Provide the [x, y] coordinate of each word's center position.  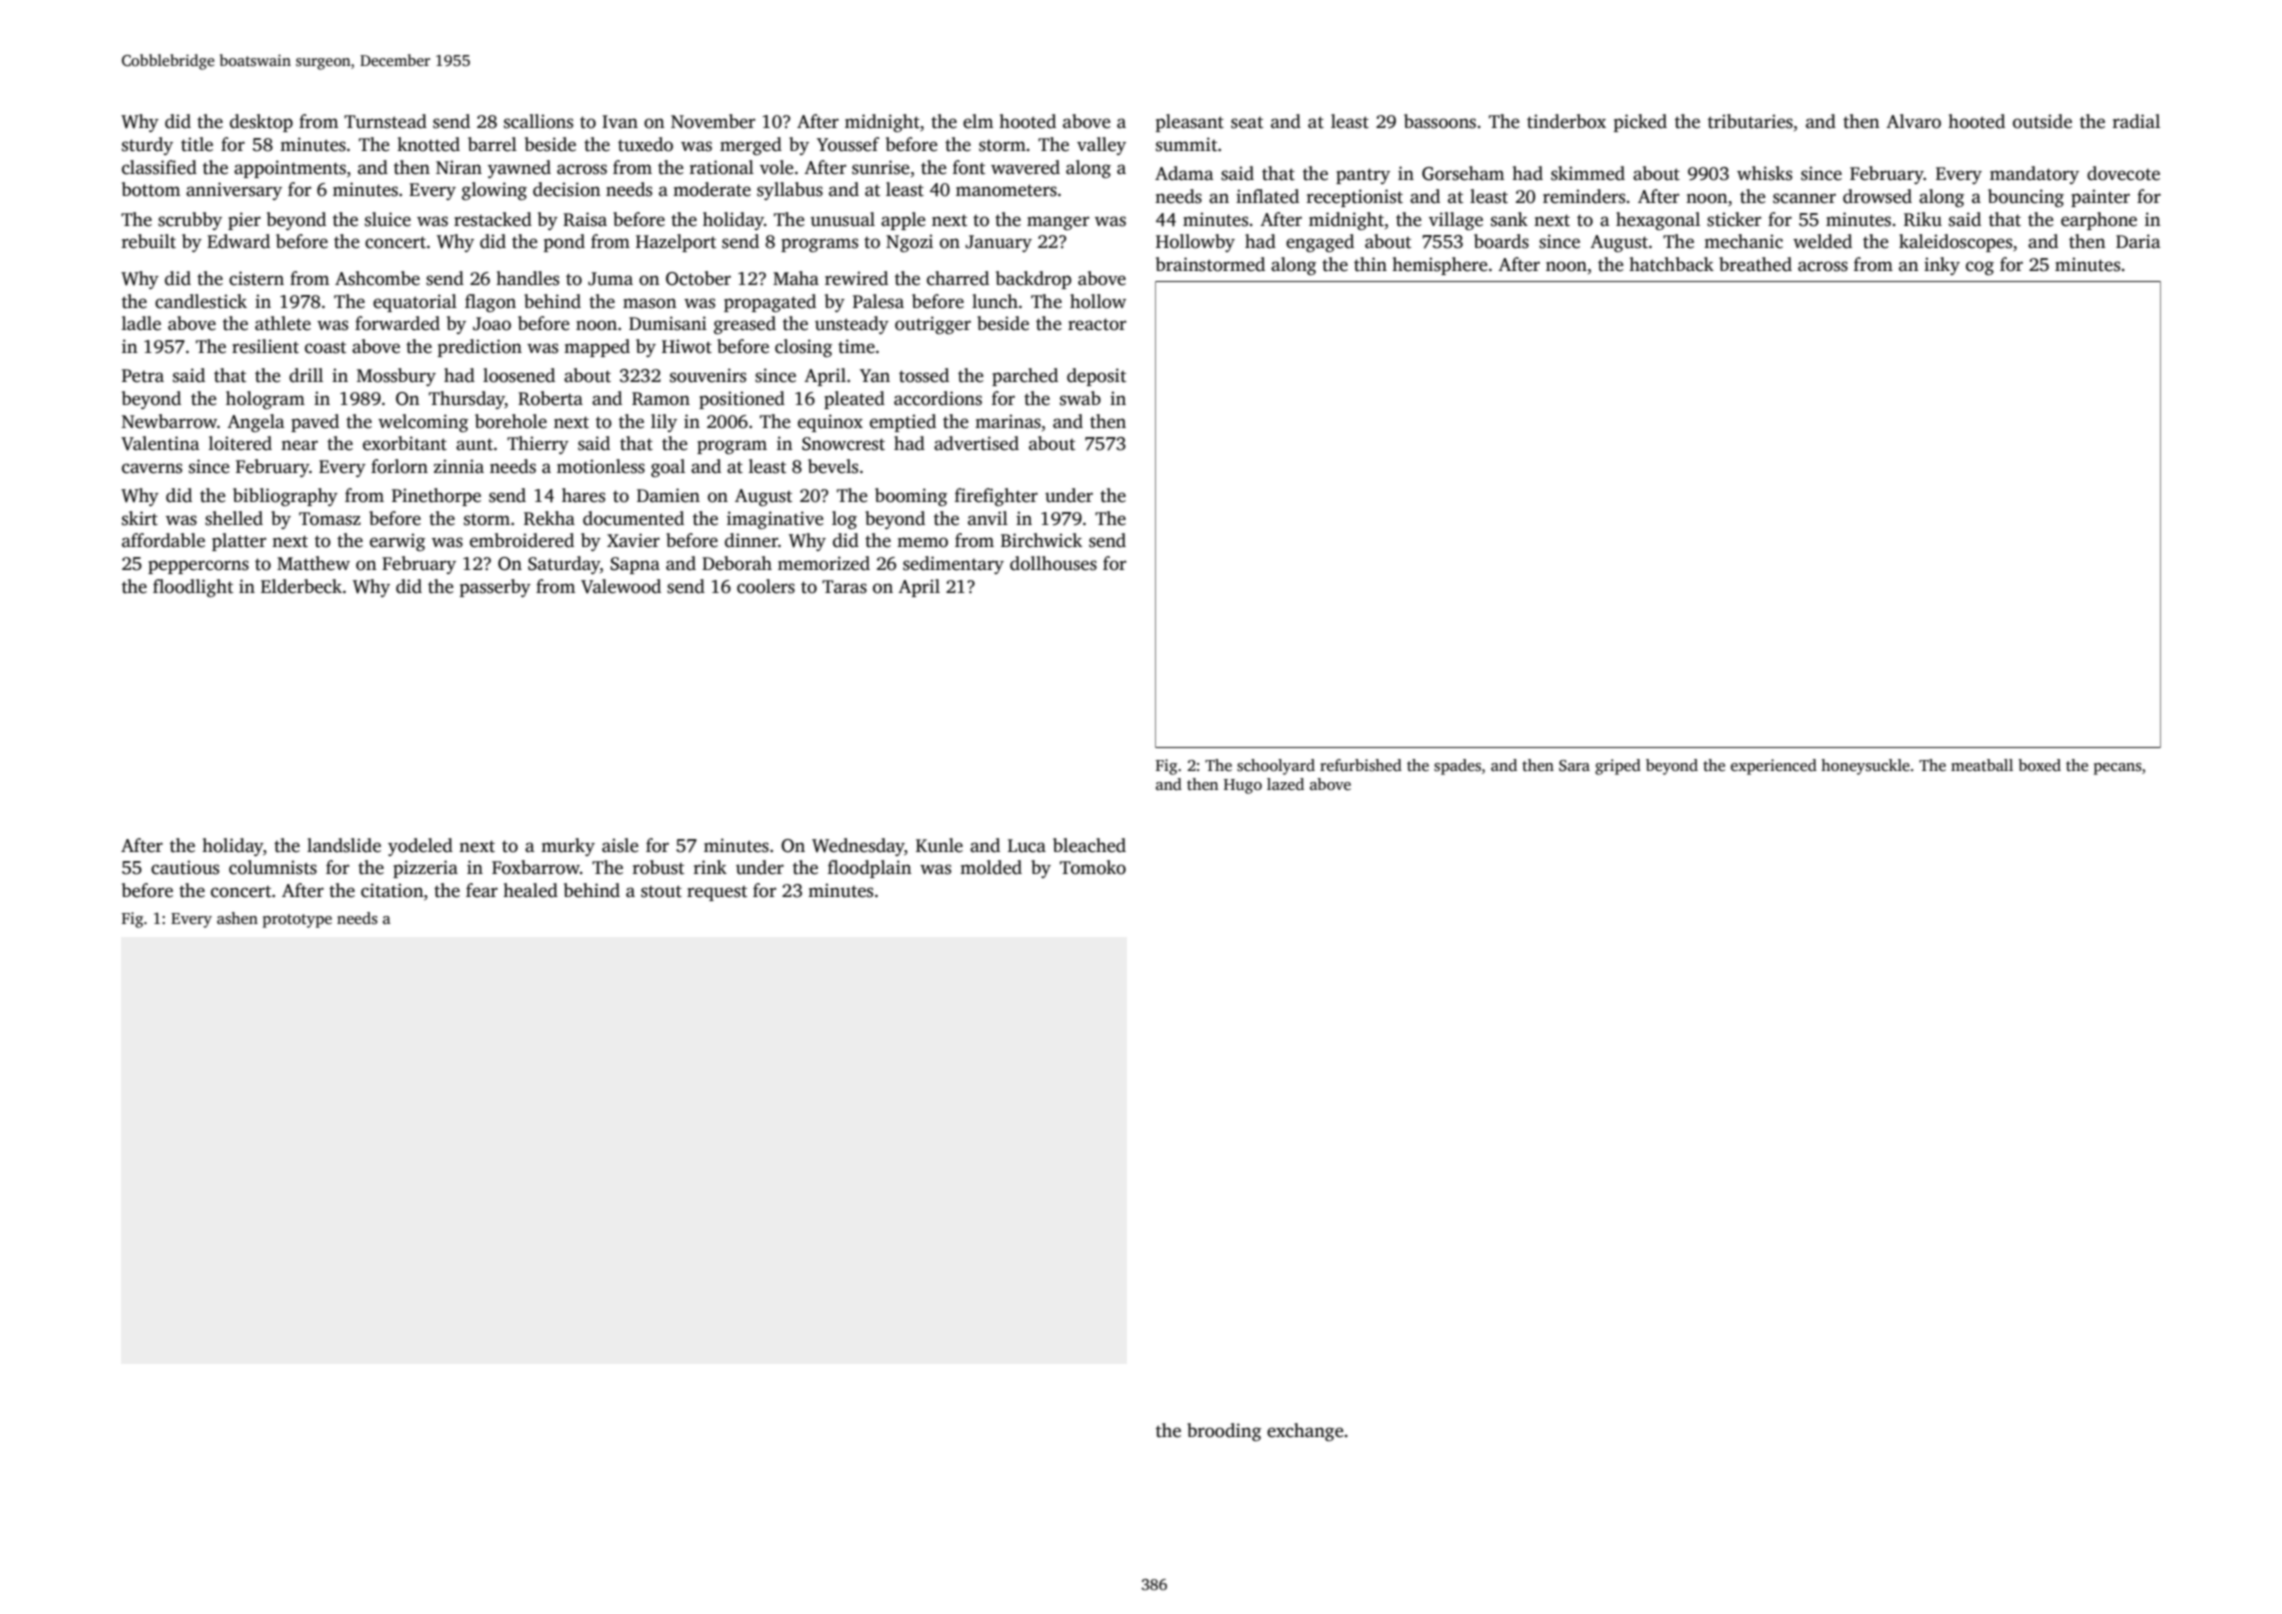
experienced [1774, 767]
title [197, 144]
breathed [1755, 264]
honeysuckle [1865, 767]
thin [1370, 264]
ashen [237, 918]
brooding [1224, 1432]
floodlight [193, 588]
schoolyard [1276, 767]
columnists [273, 867]
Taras [844, 587]
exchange [1305, 1432]
